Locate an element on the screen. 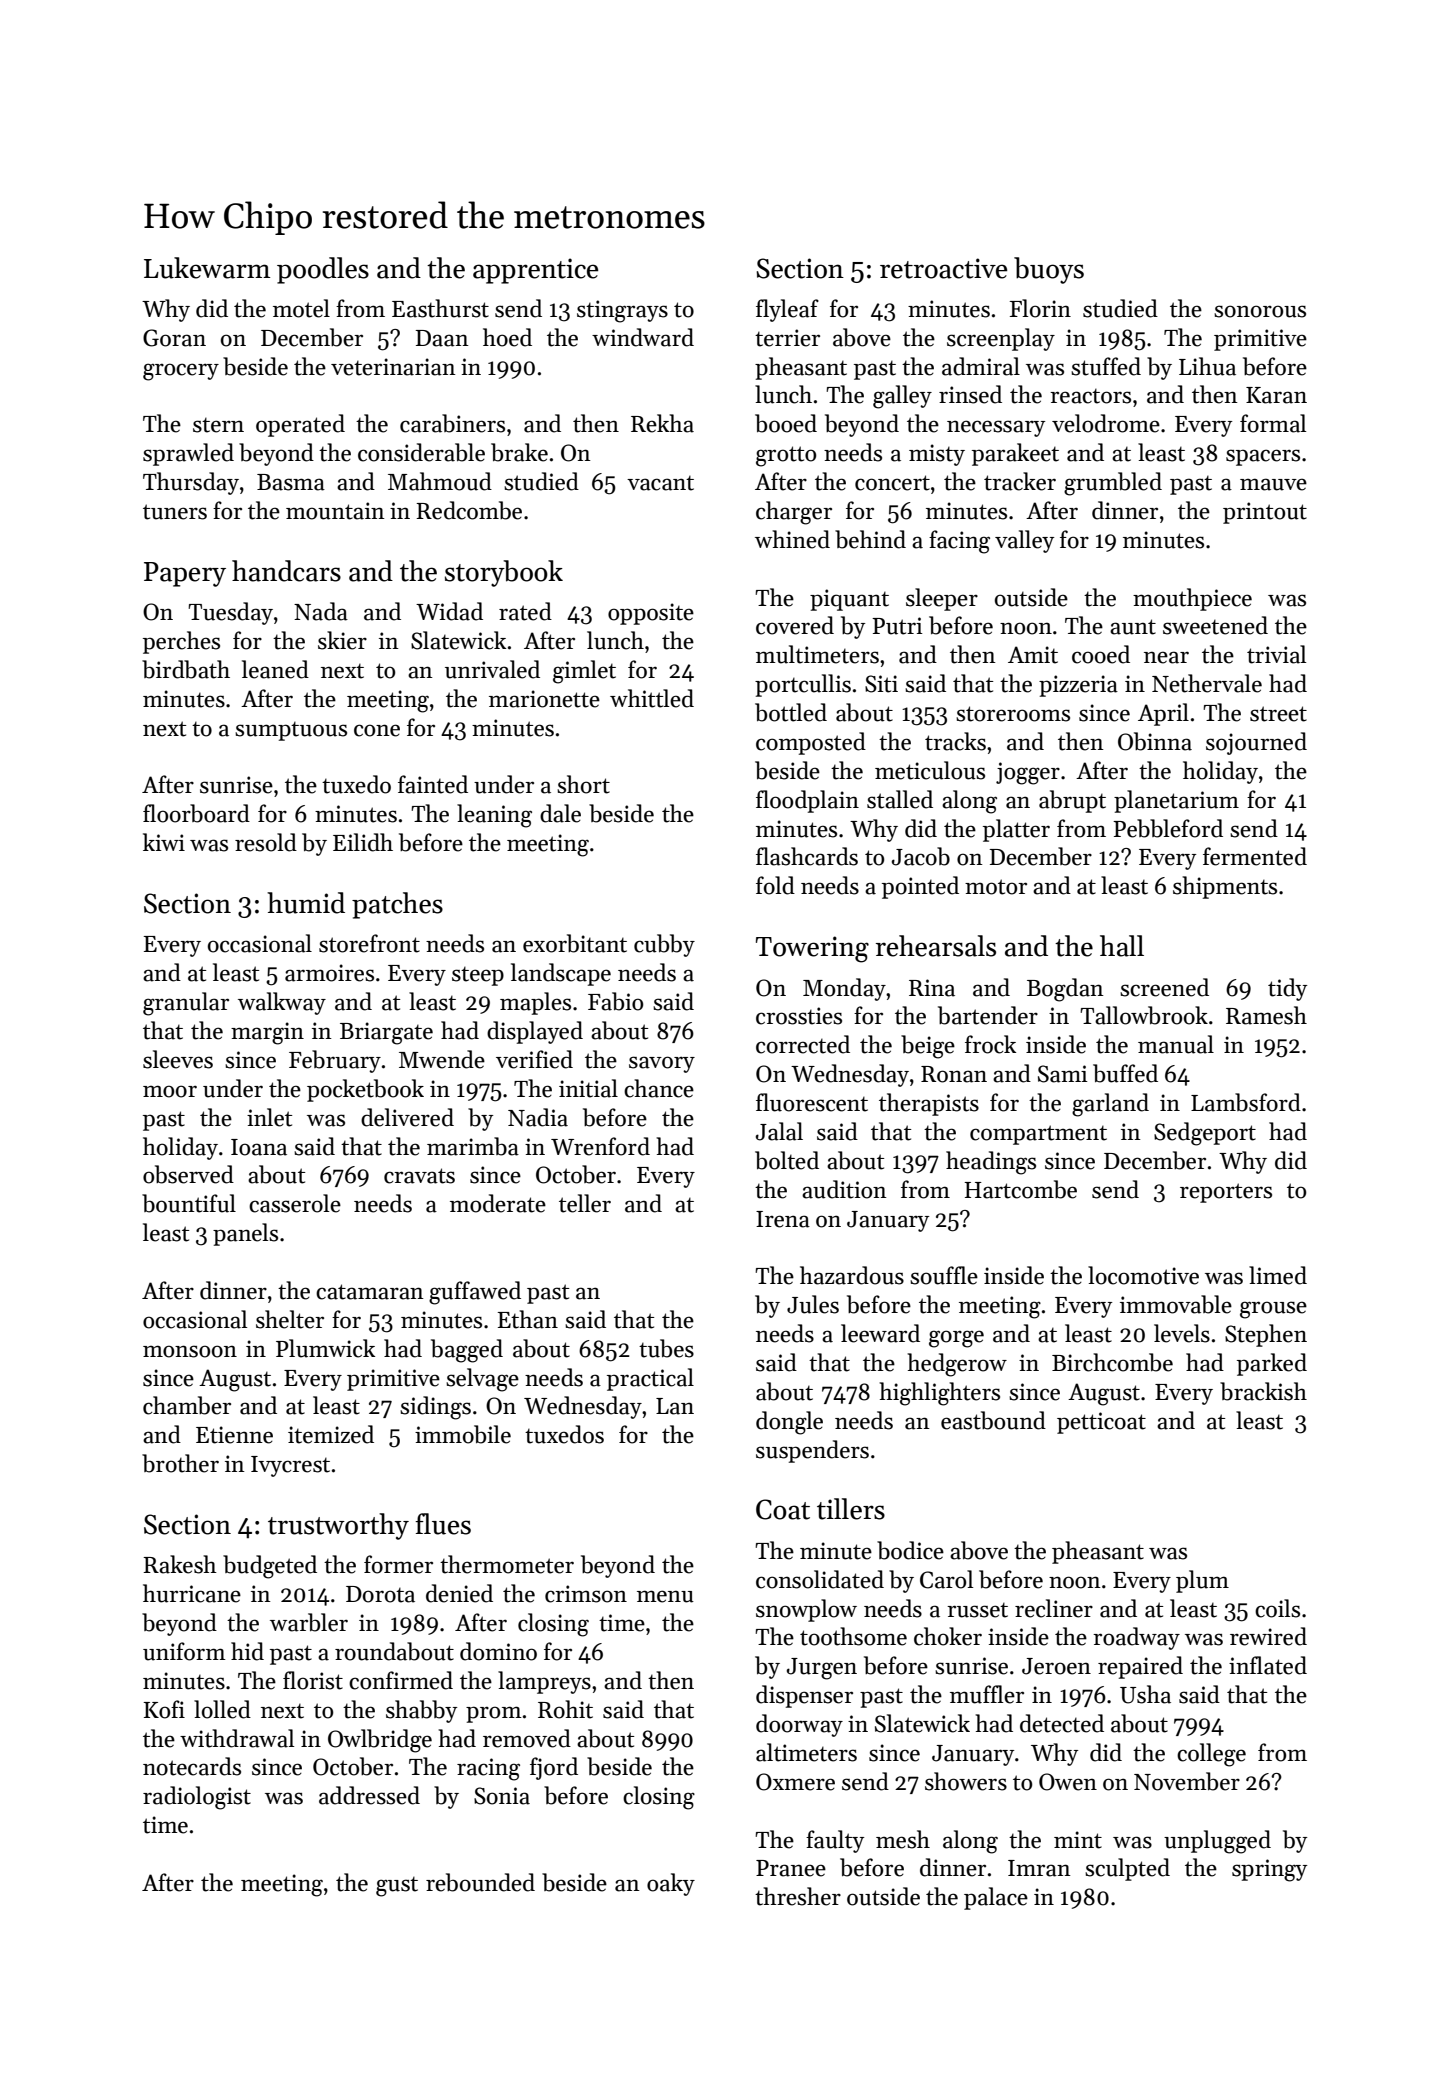  grouse is located at coordinates (1273, 1310).
